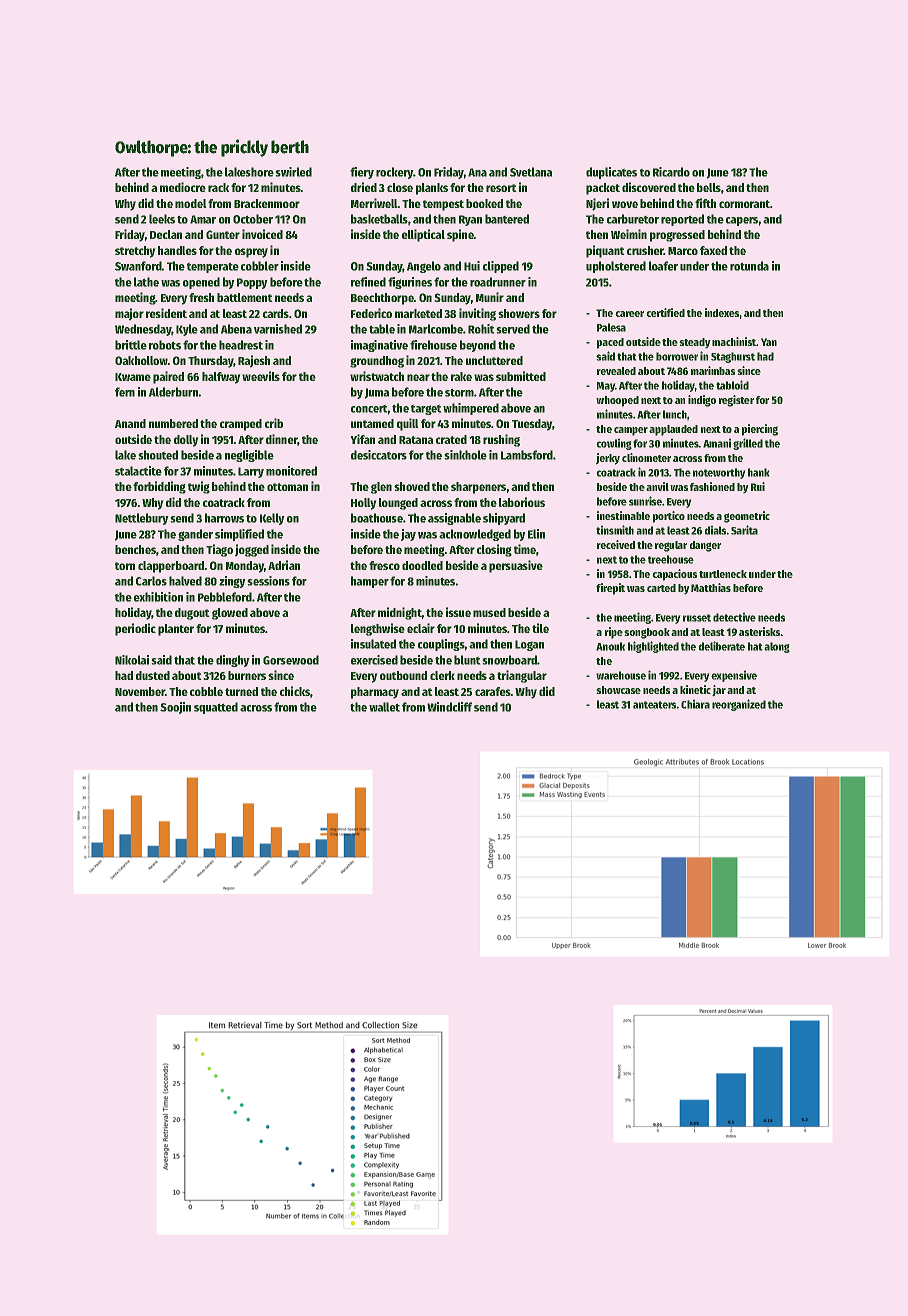 Image resolution: width=908 pixels, height=1316 pixels. I want to click on dinghy, so click(232, 661).
